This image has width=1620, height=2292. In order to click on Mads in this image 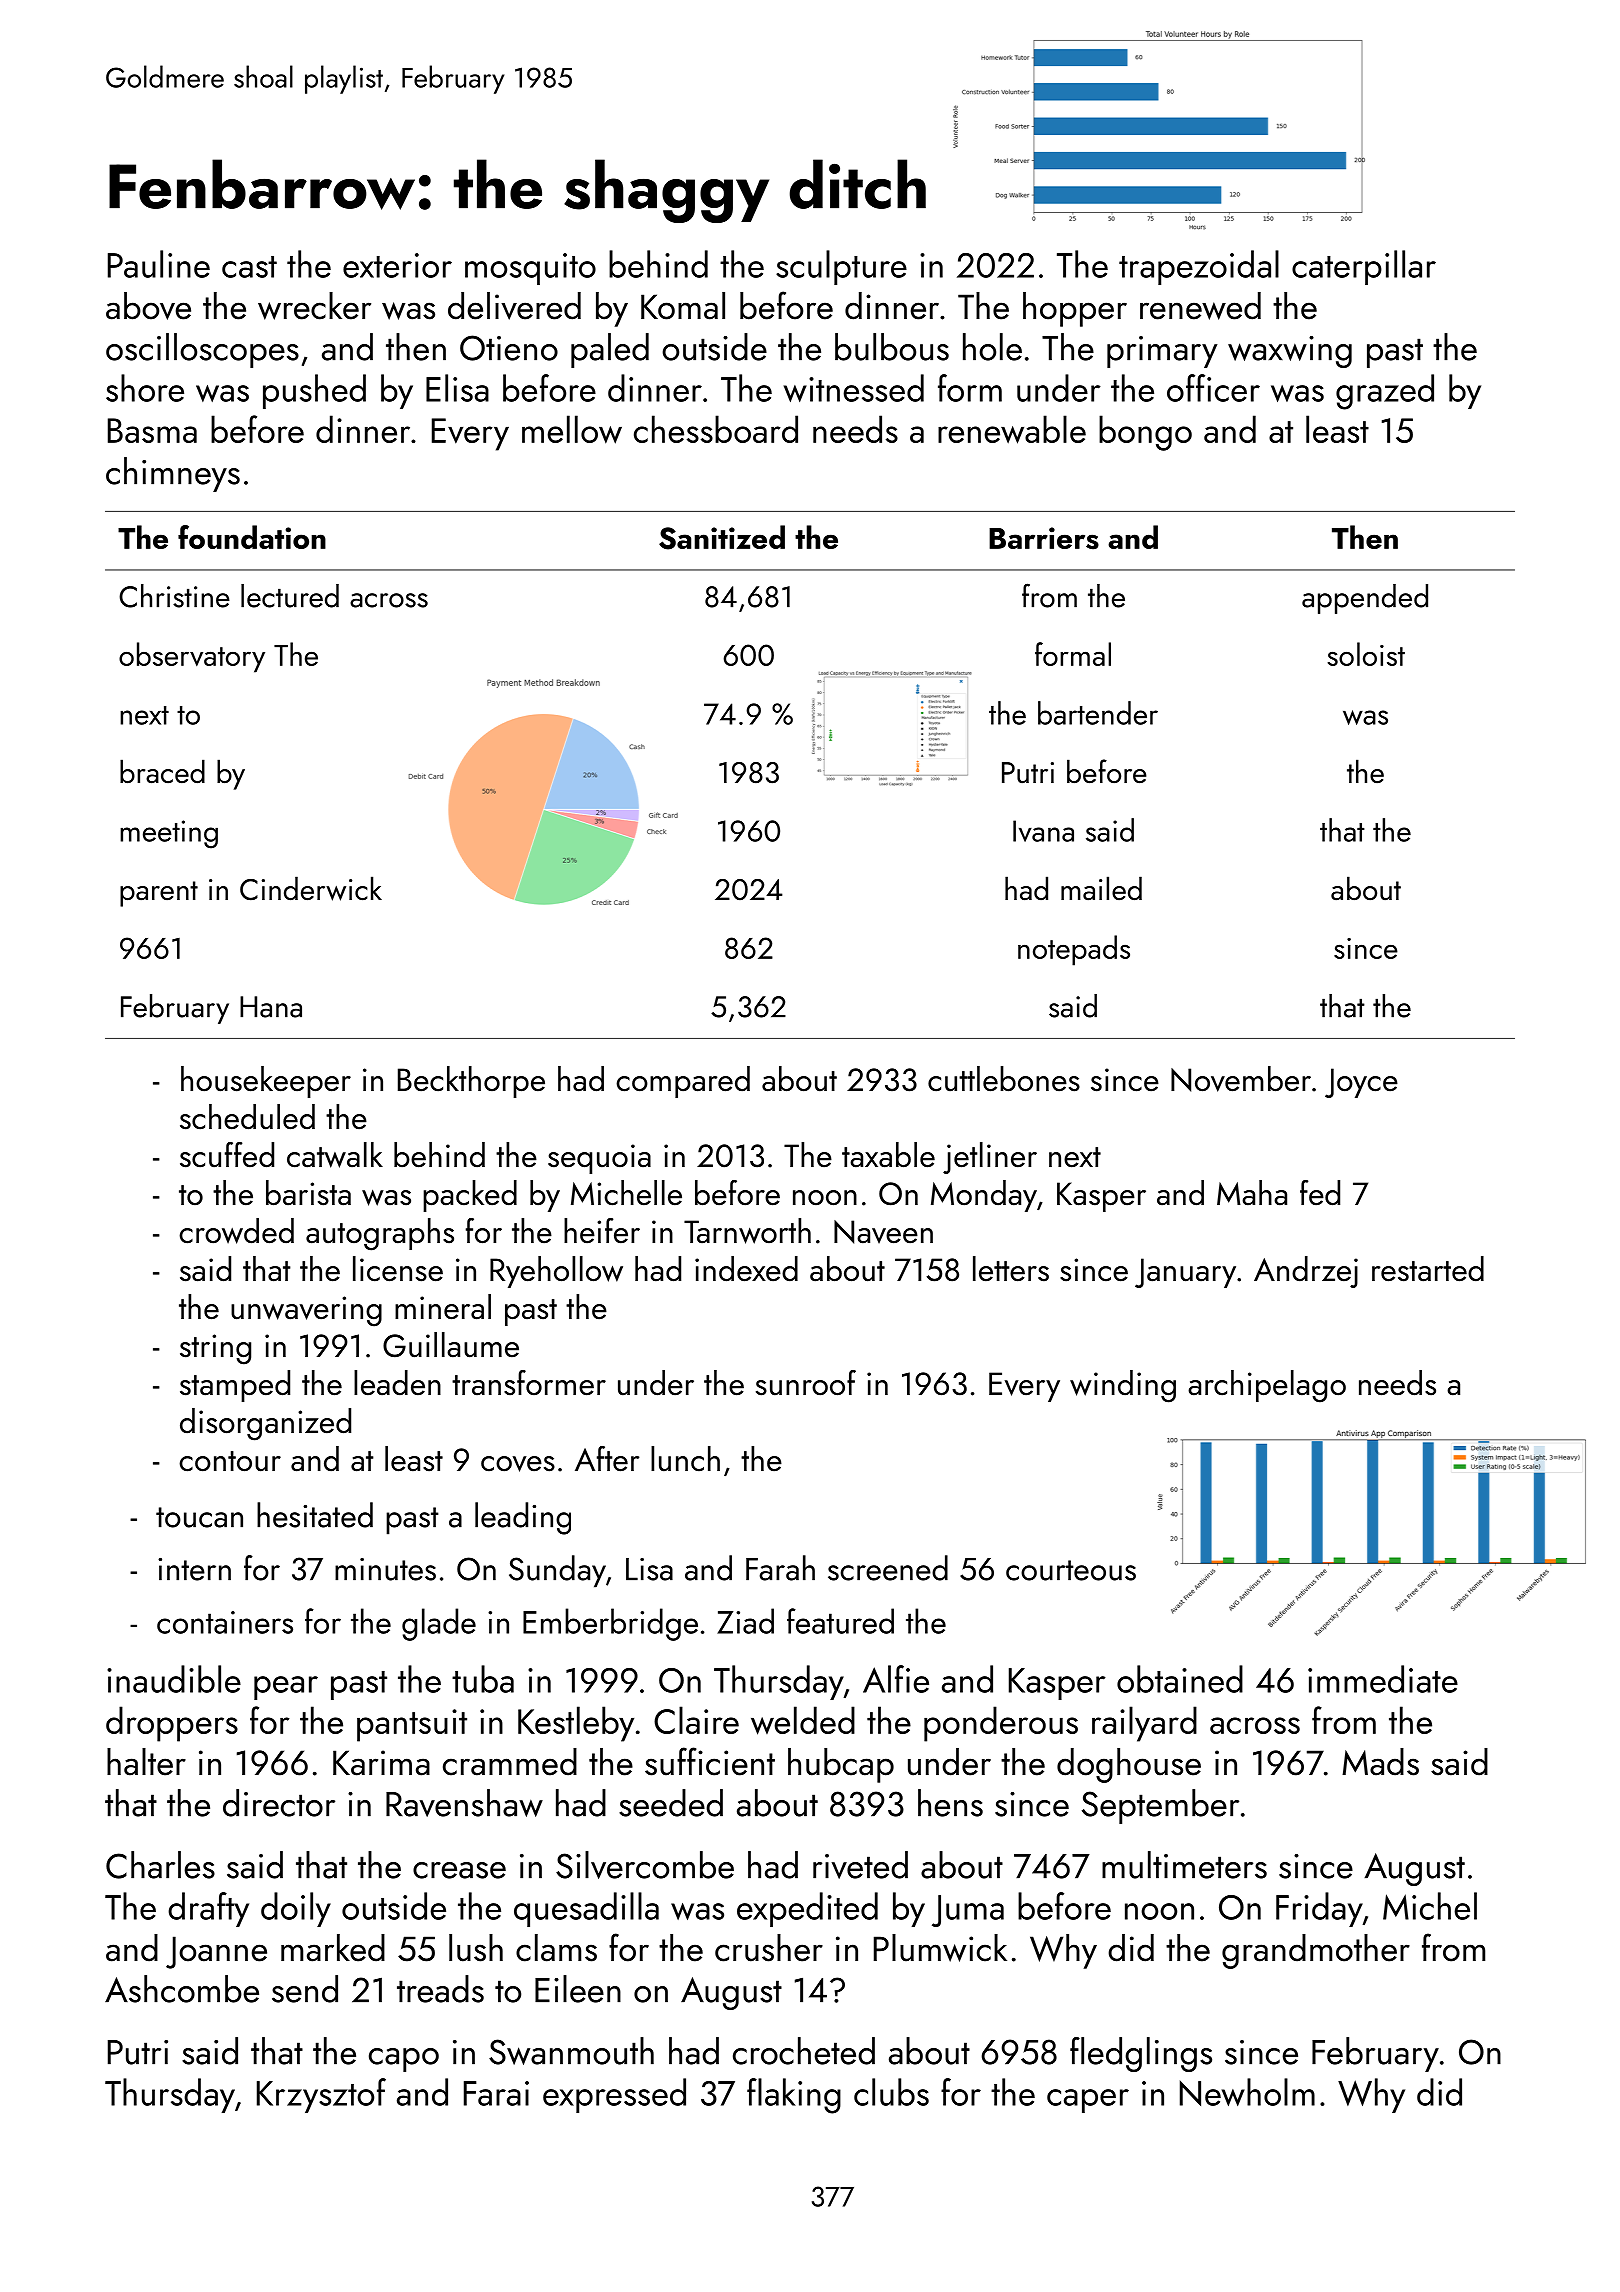, I will do `click(1380, 1762)`.
